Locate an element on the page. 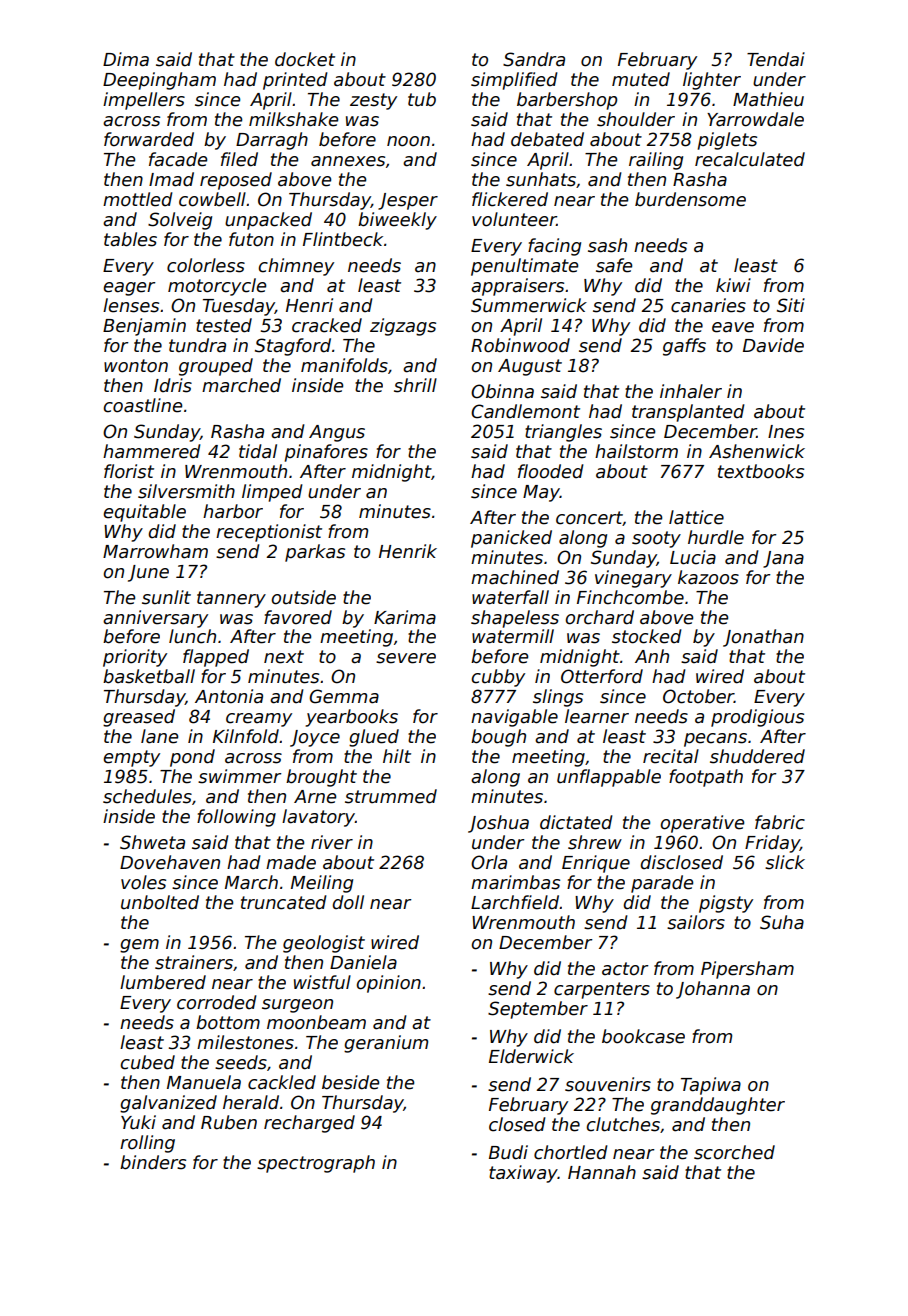  filed is located at coordinates (239, 159).
